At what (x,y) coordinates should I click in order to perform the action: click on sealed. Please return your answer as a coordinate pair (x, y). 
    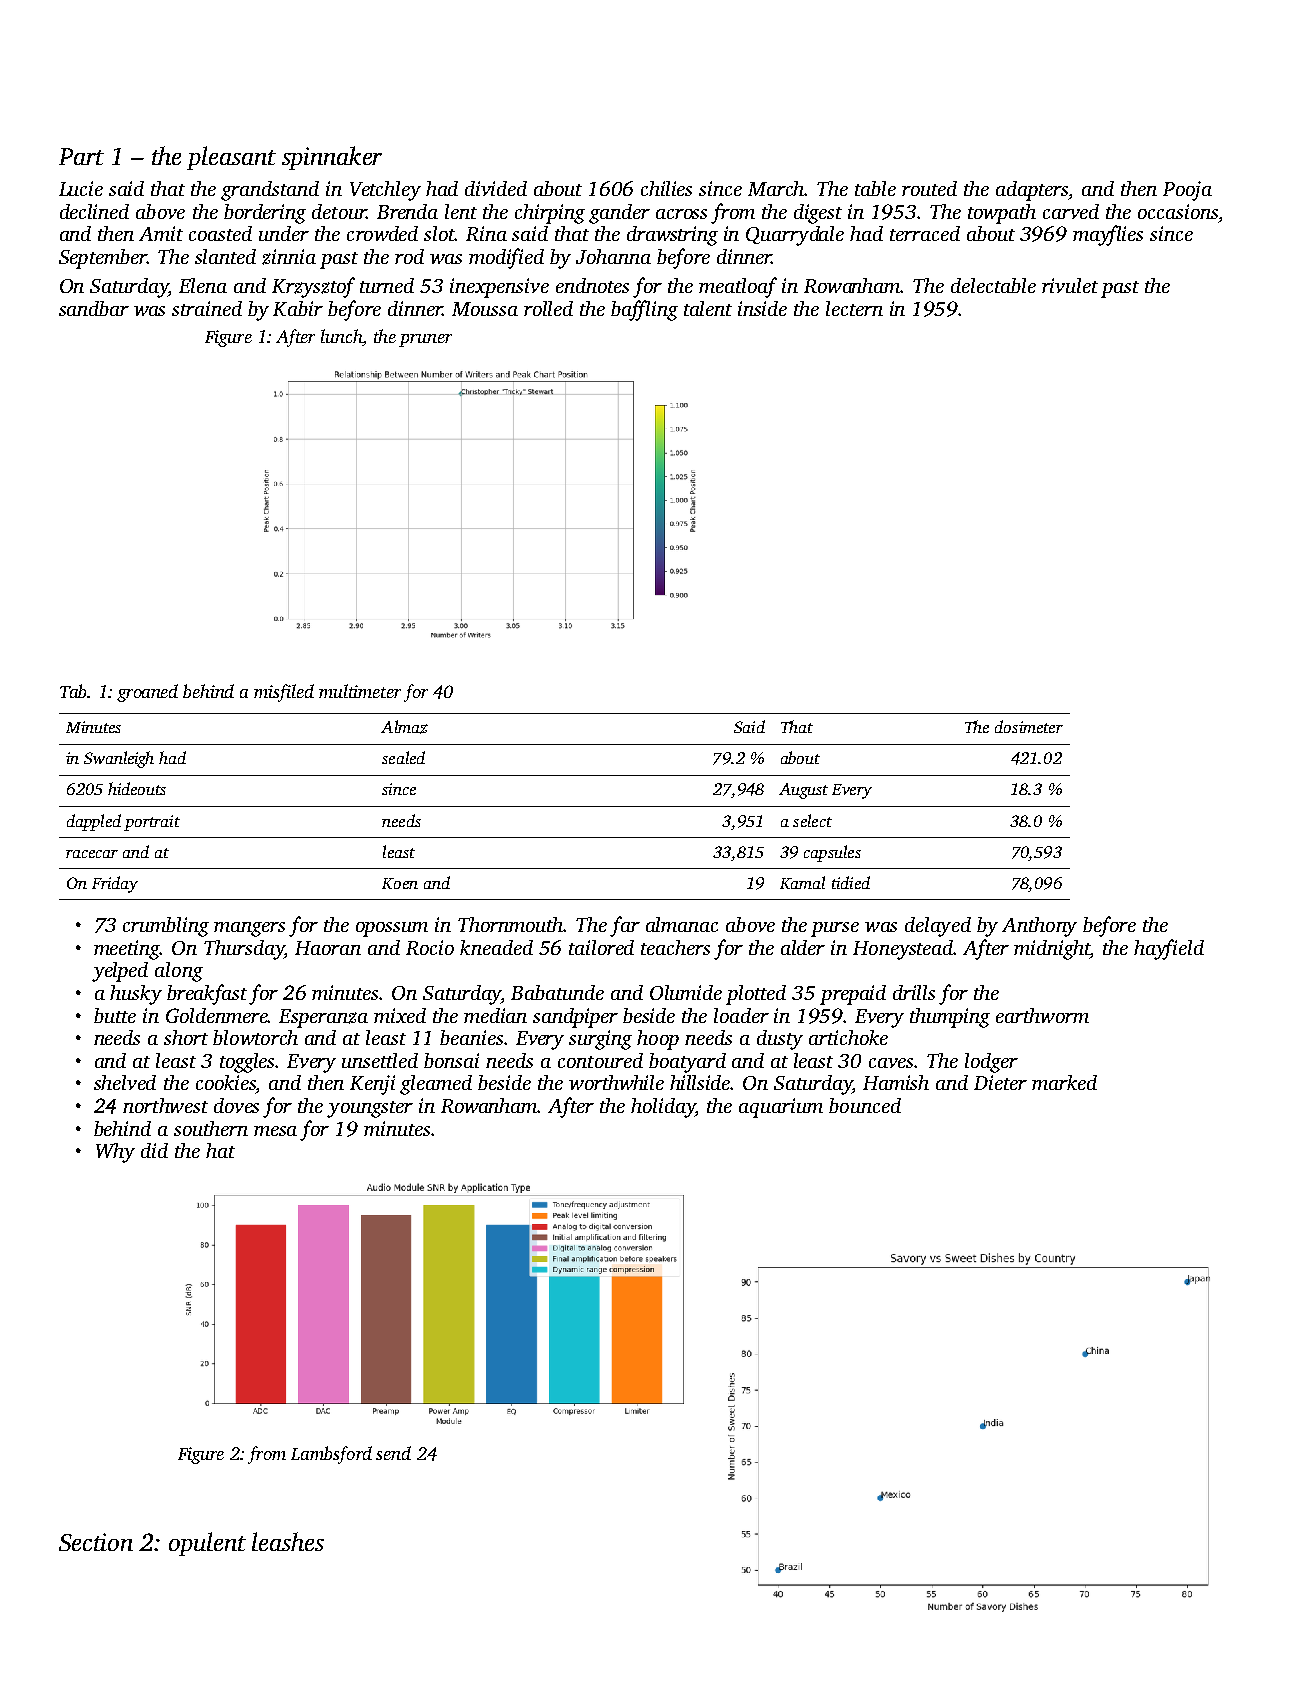
    Looking at the image, I should click on (403, 757).
